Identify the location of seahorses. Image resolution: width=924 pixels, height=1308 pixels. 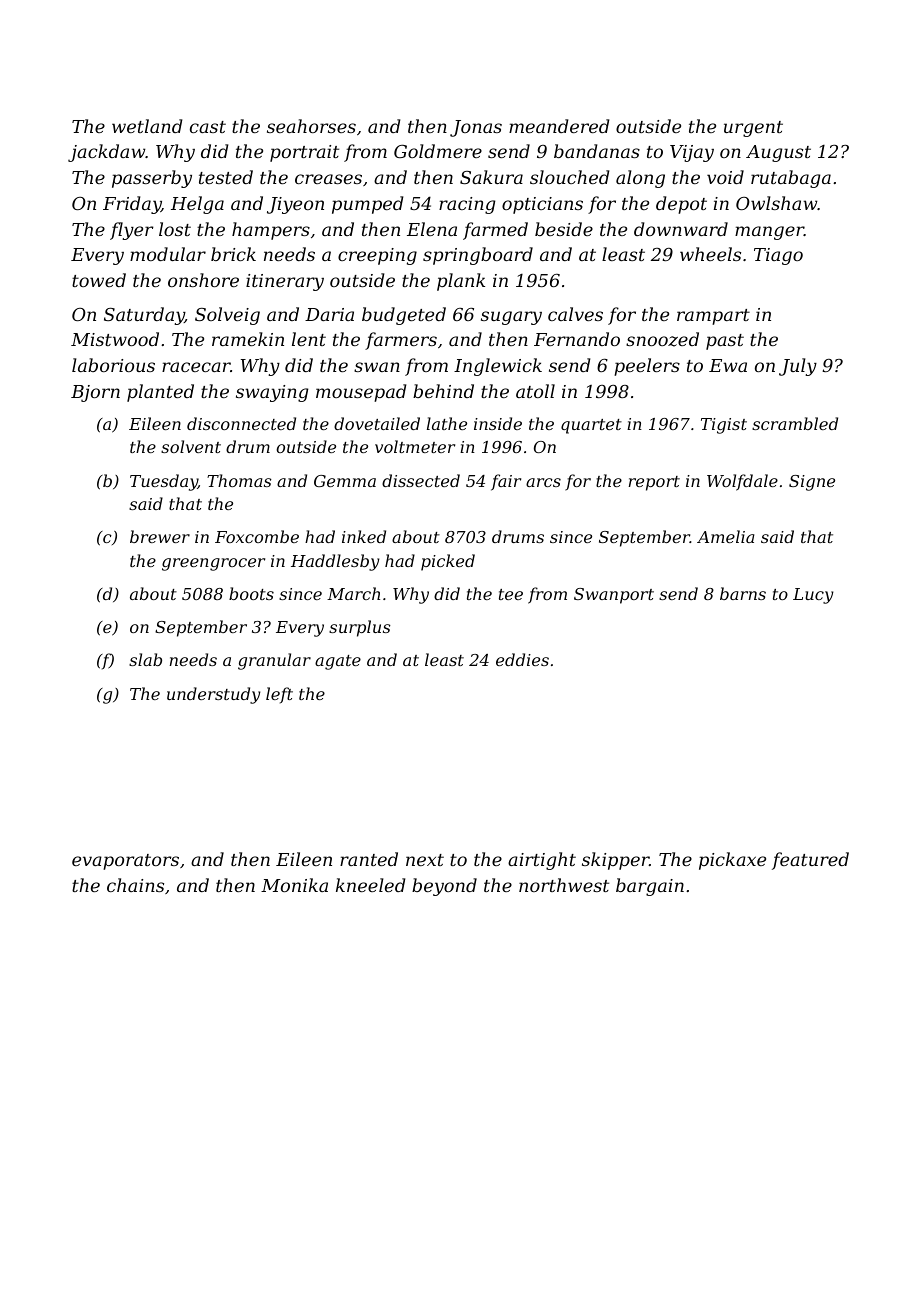
(311, 126).
